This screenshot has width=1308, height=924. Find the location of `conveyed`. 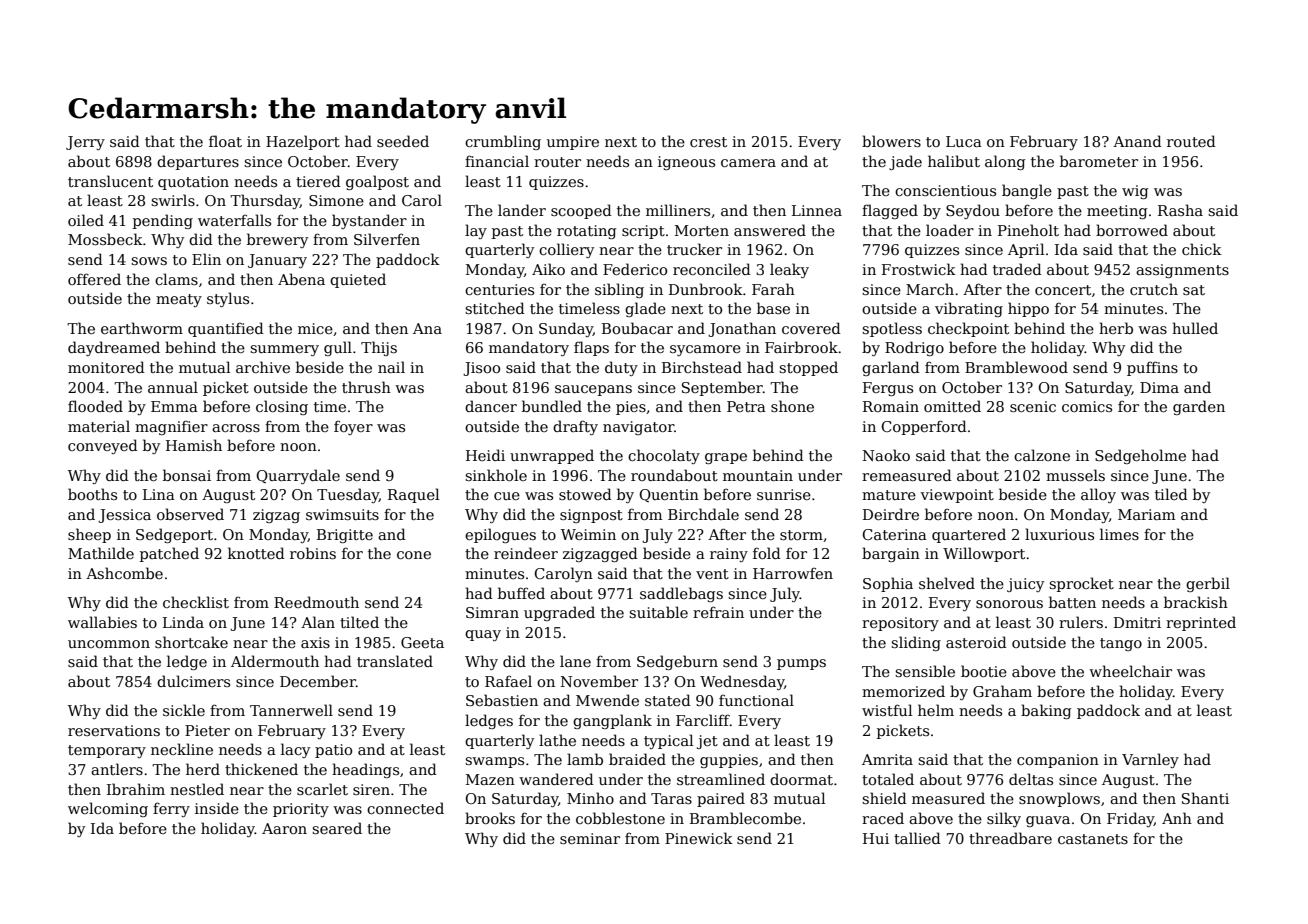

conveyed is located at coordinates (103, 446).
